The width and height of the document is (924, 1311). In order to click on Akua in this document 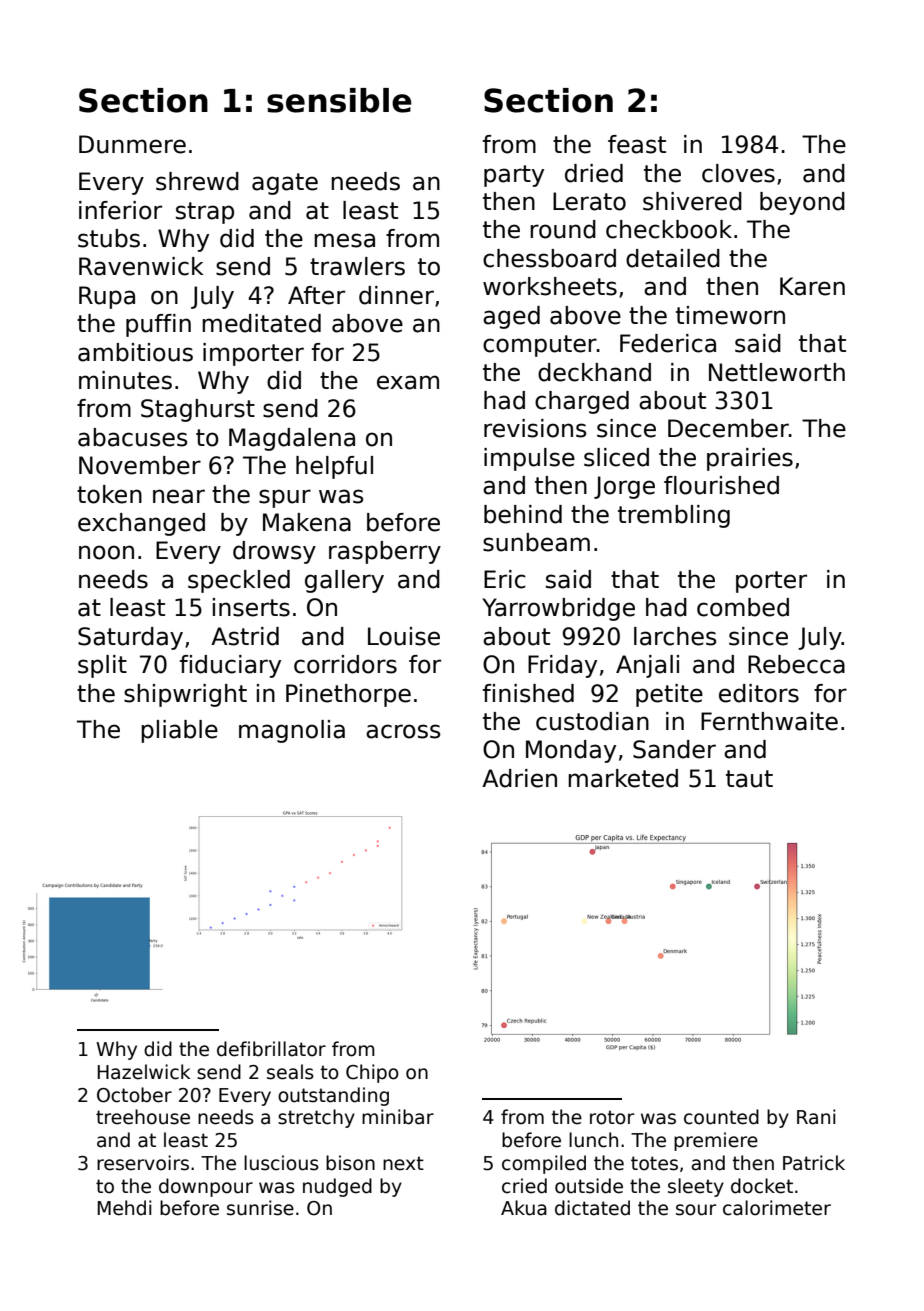, I will do `click(524, 1208)`.
